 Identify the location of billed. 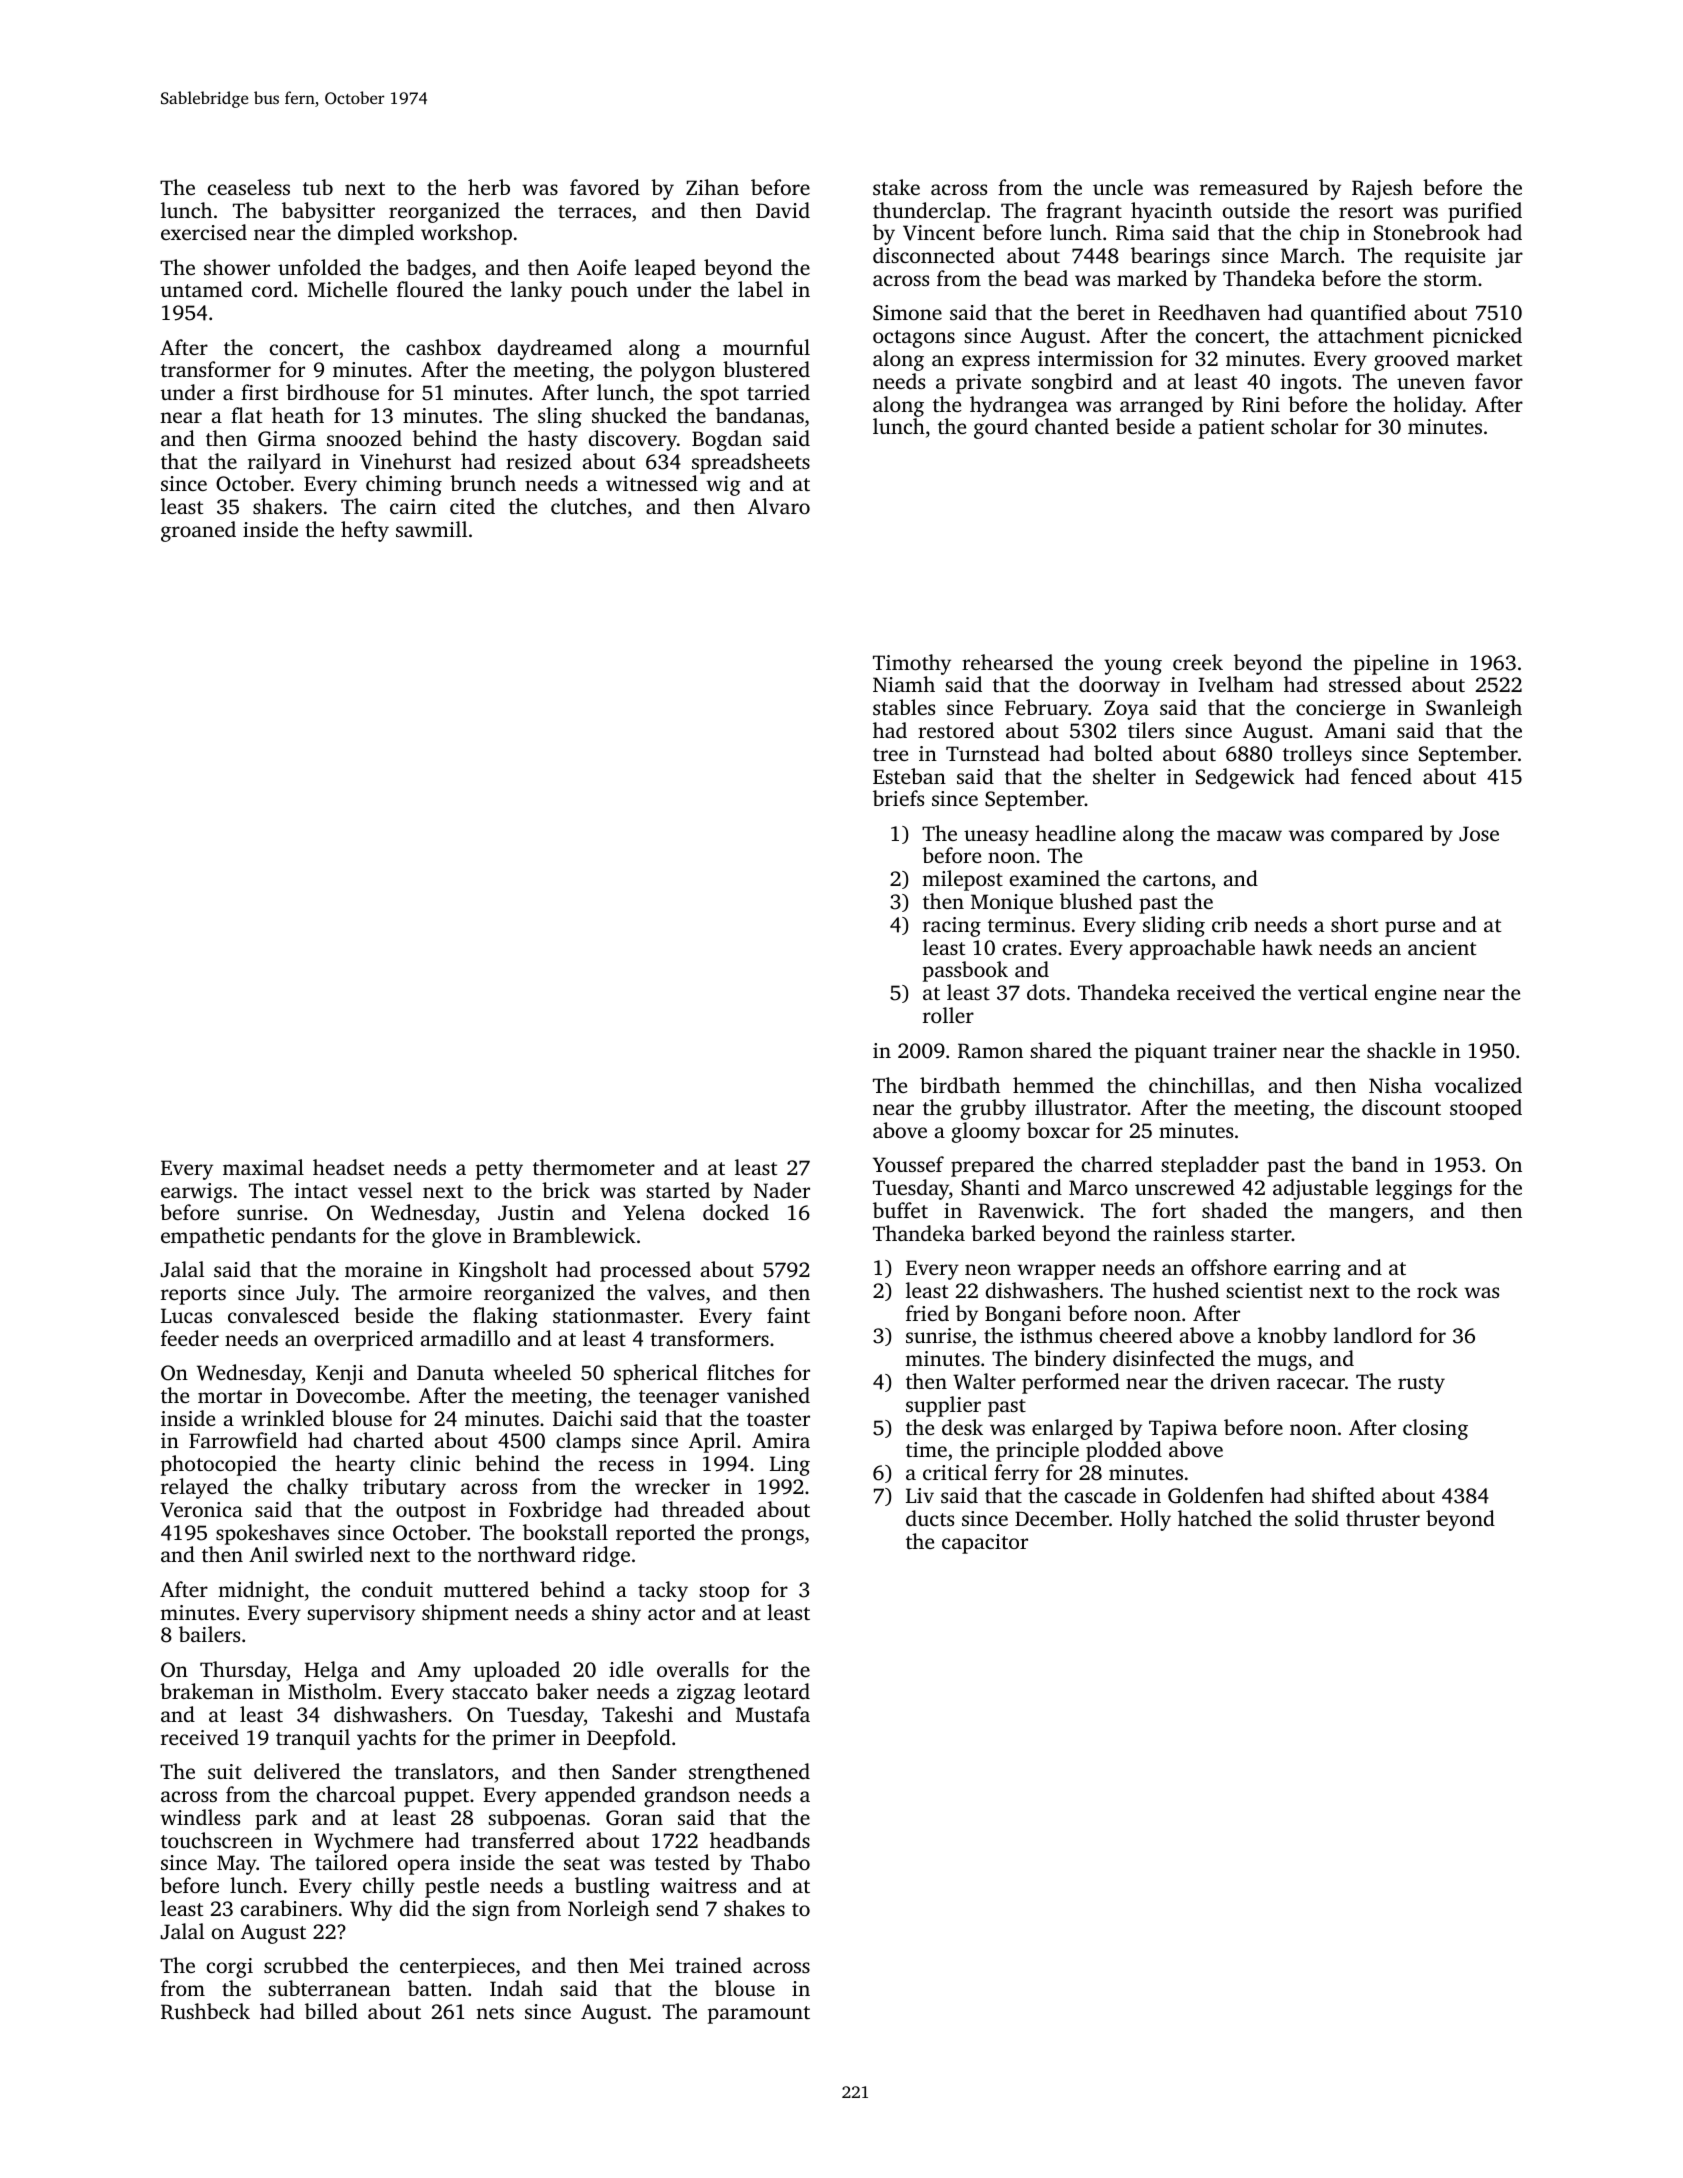
(331, 2011).
